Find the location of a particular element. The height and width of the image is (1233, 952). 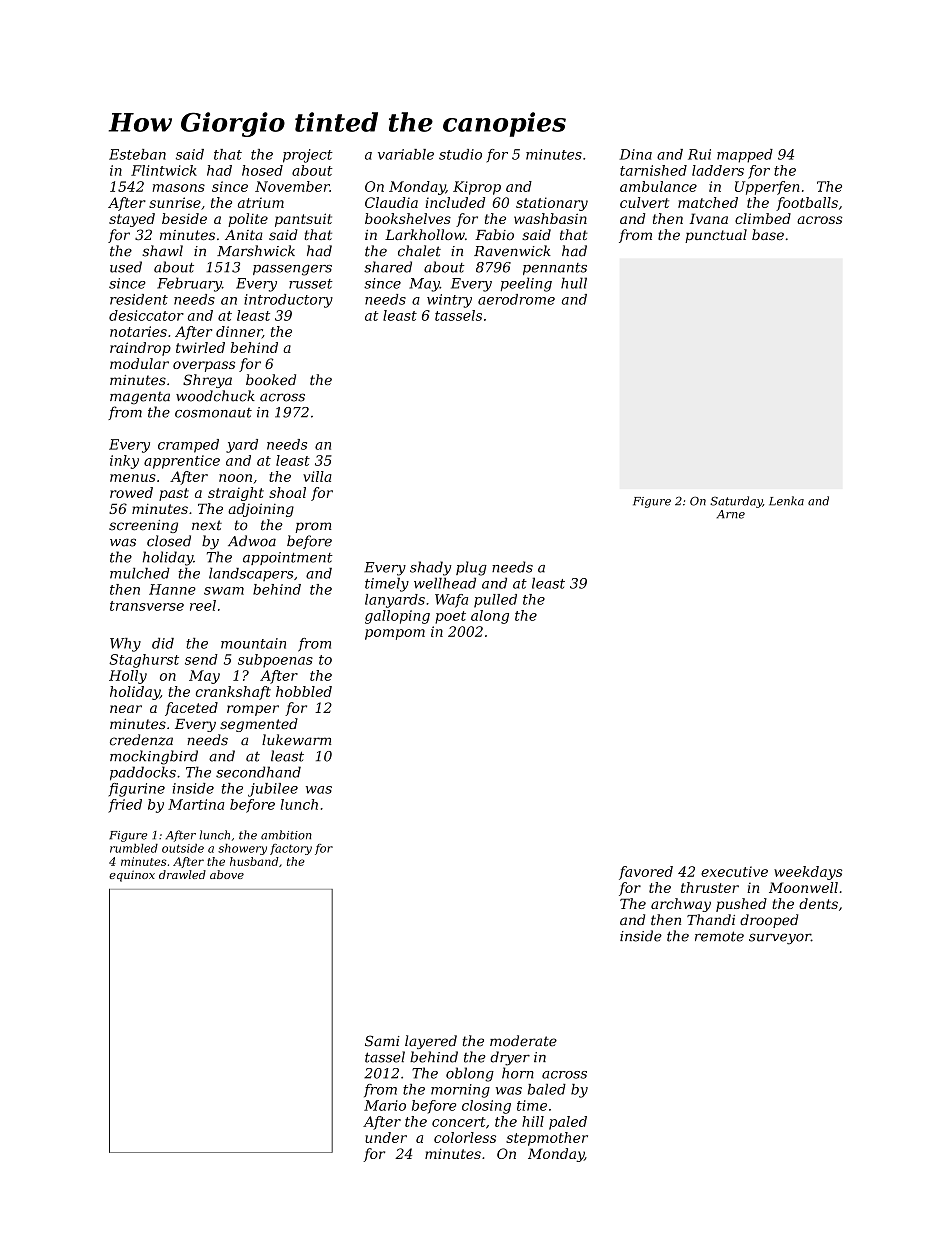

variable is located at coordinates (406, 154).
